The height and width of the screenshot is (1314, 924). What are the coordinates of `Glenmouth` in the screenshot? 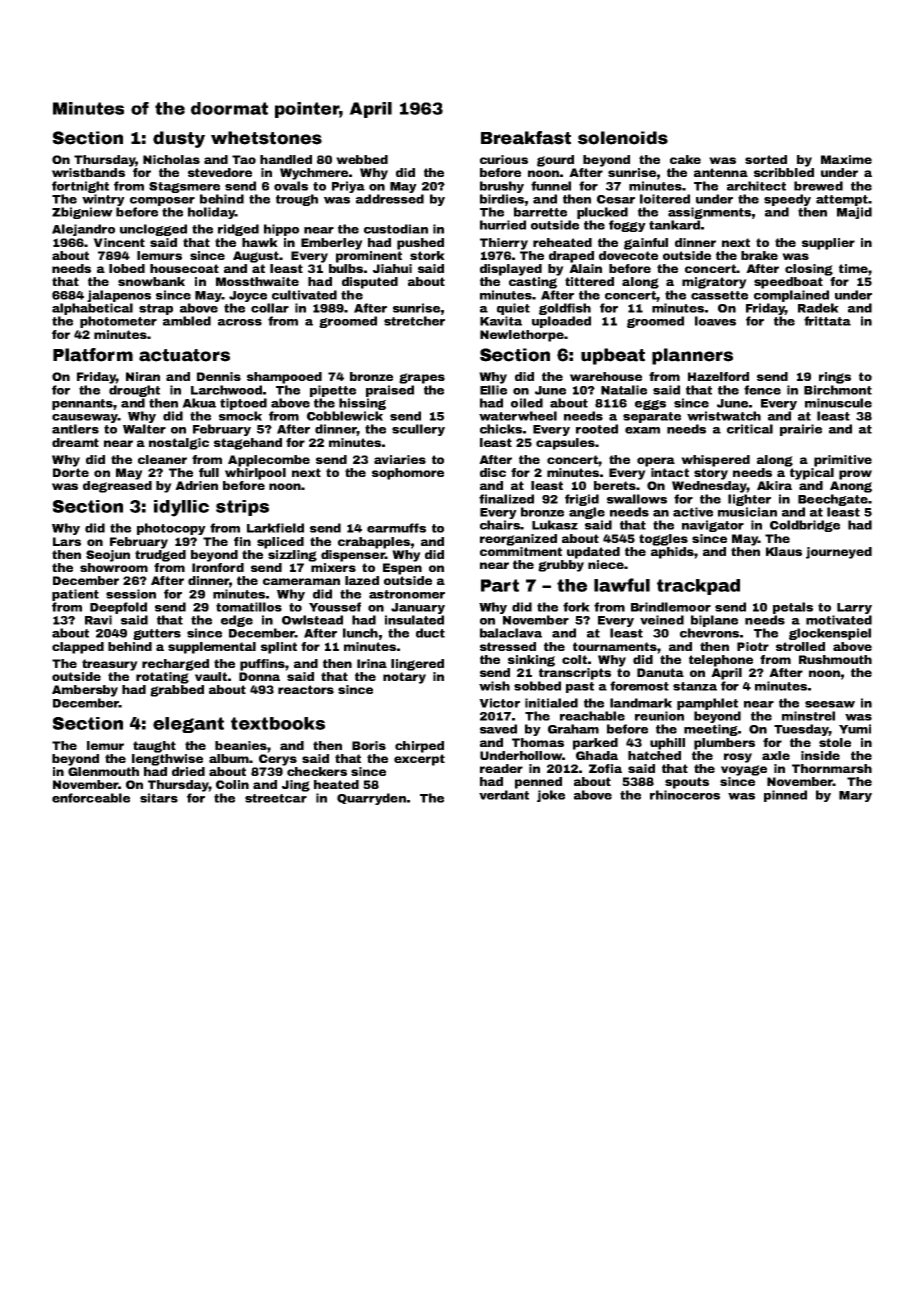 It's located at (103, 771).
